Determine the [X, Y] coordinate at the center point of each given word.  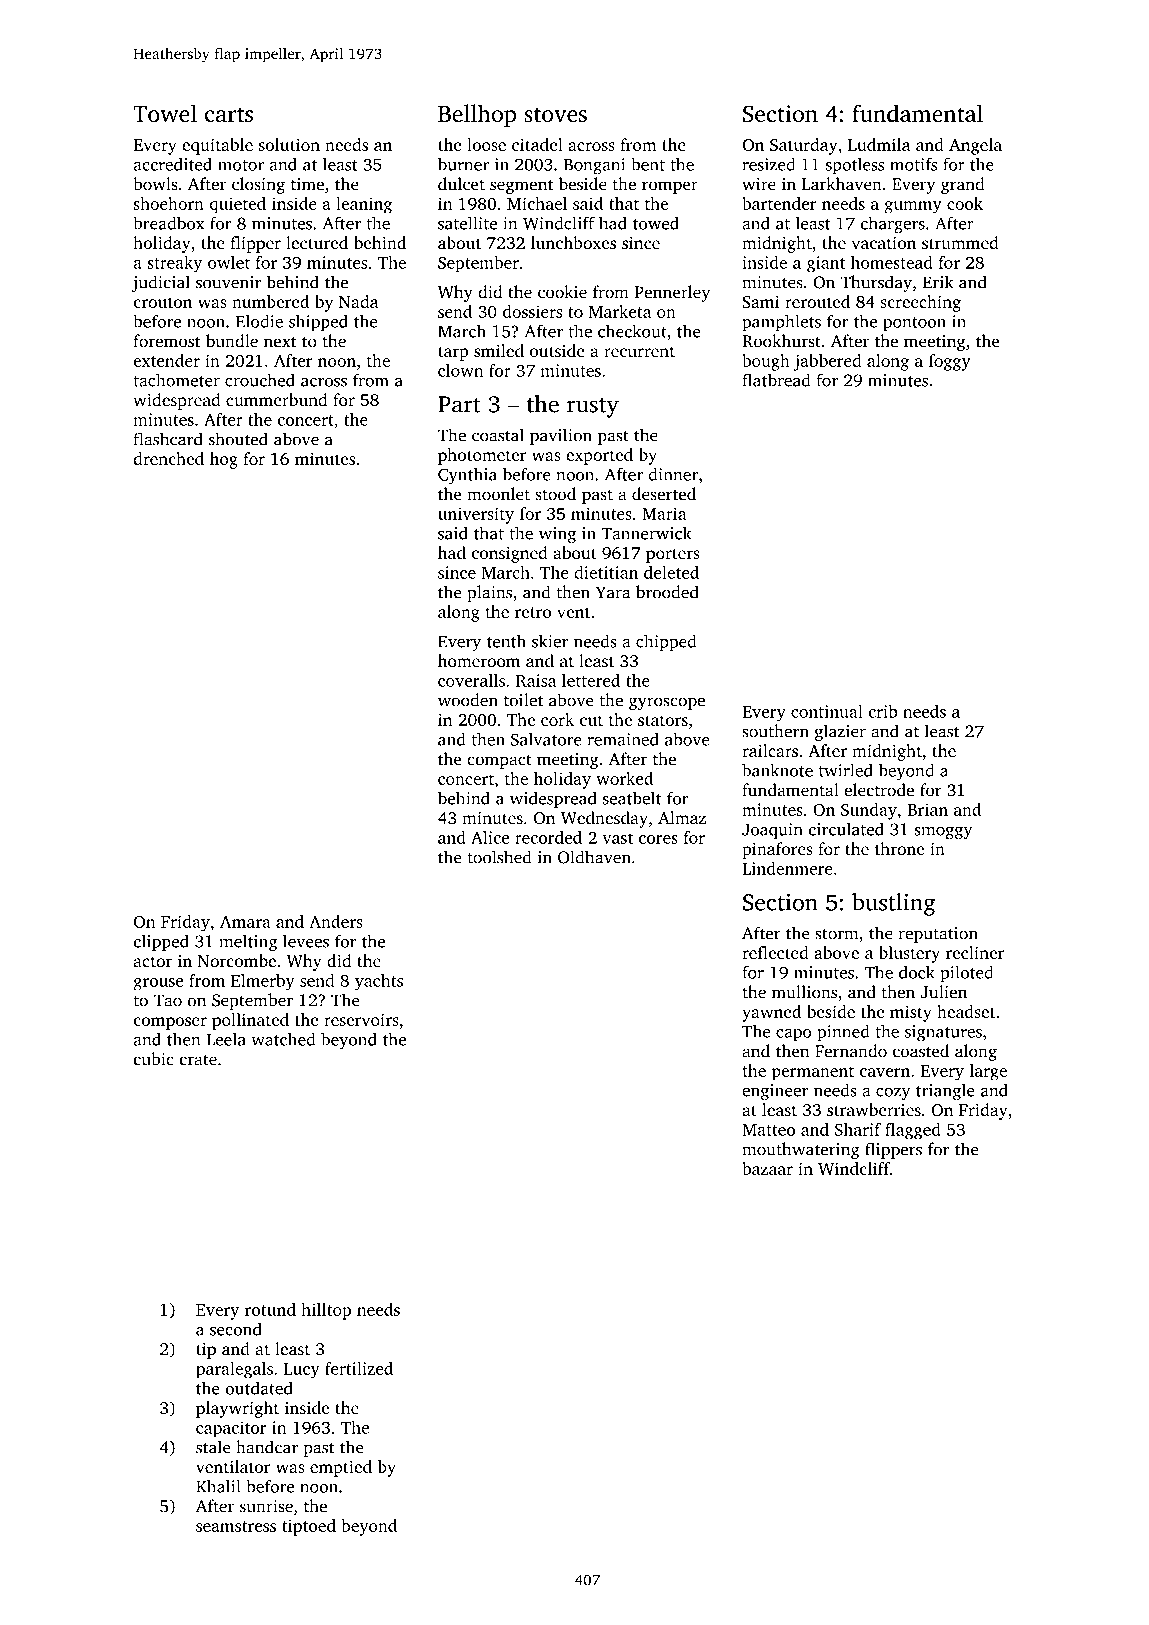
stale [213, 1447]
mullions [804, 992]
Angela [975, 146]
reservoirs [361, 1019]
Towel [165, 113]
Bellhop [477, 115]
